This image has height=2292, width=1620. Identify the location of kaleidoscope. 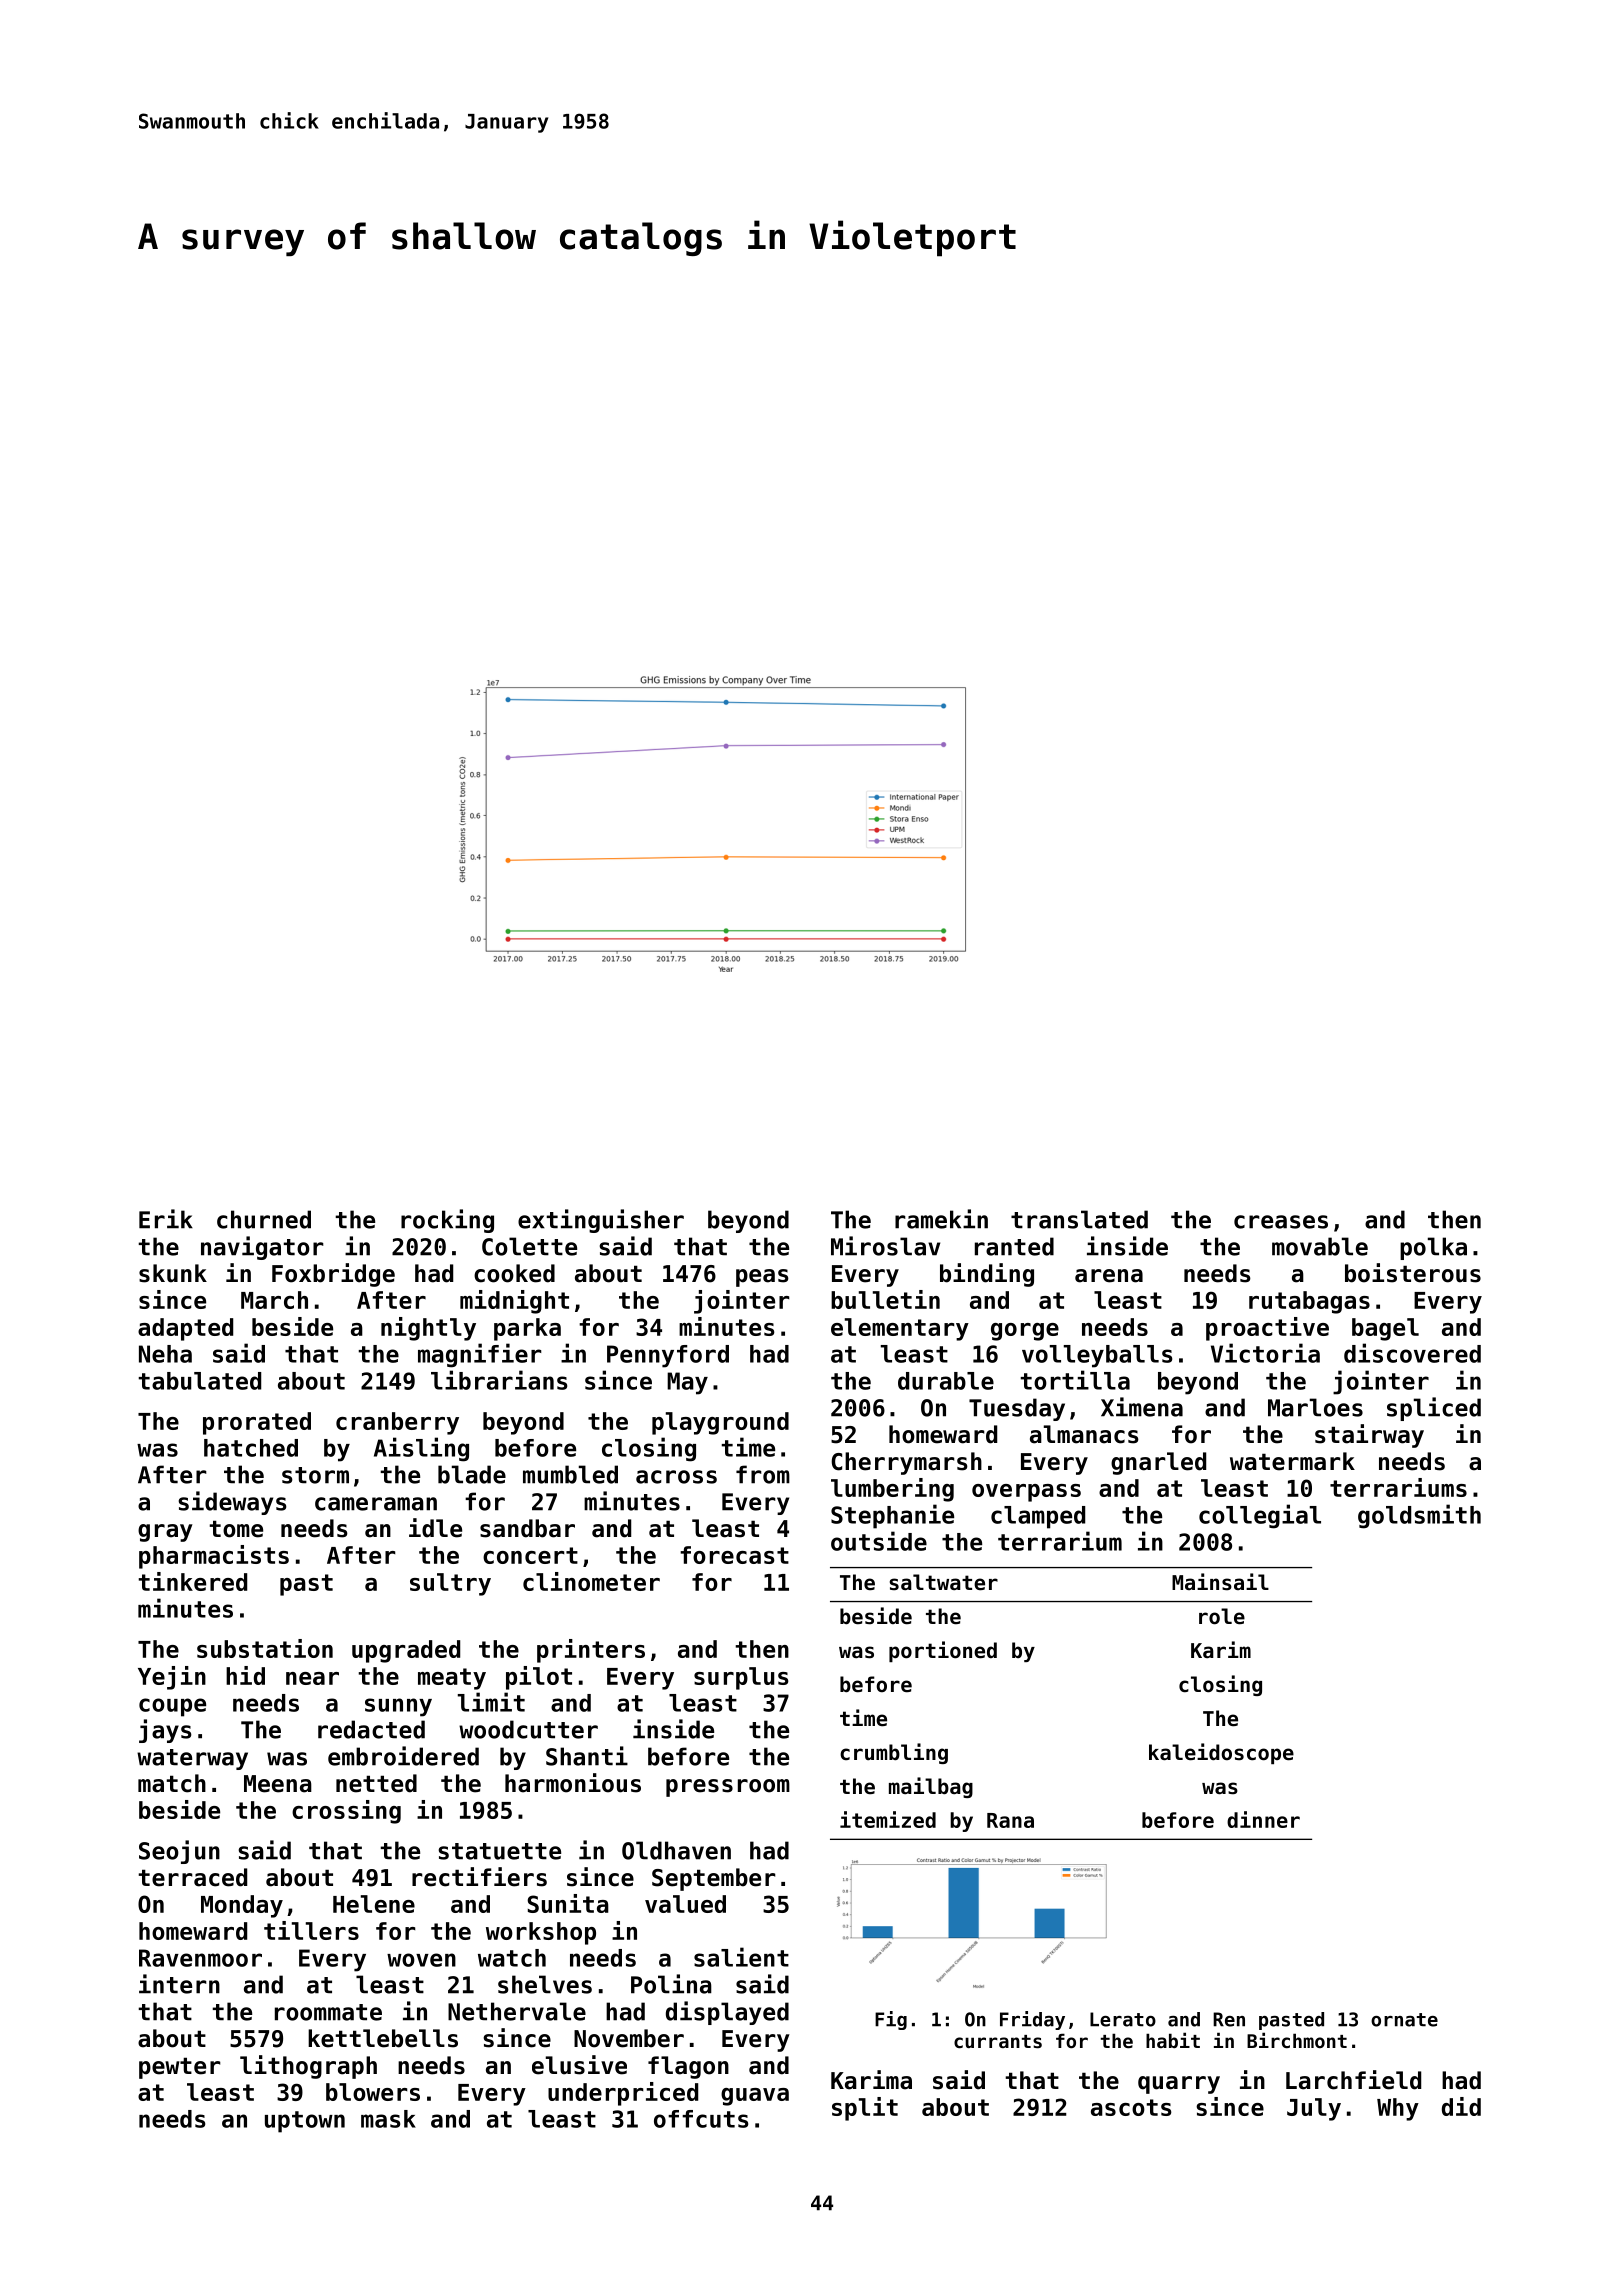
(1221, 1753).
